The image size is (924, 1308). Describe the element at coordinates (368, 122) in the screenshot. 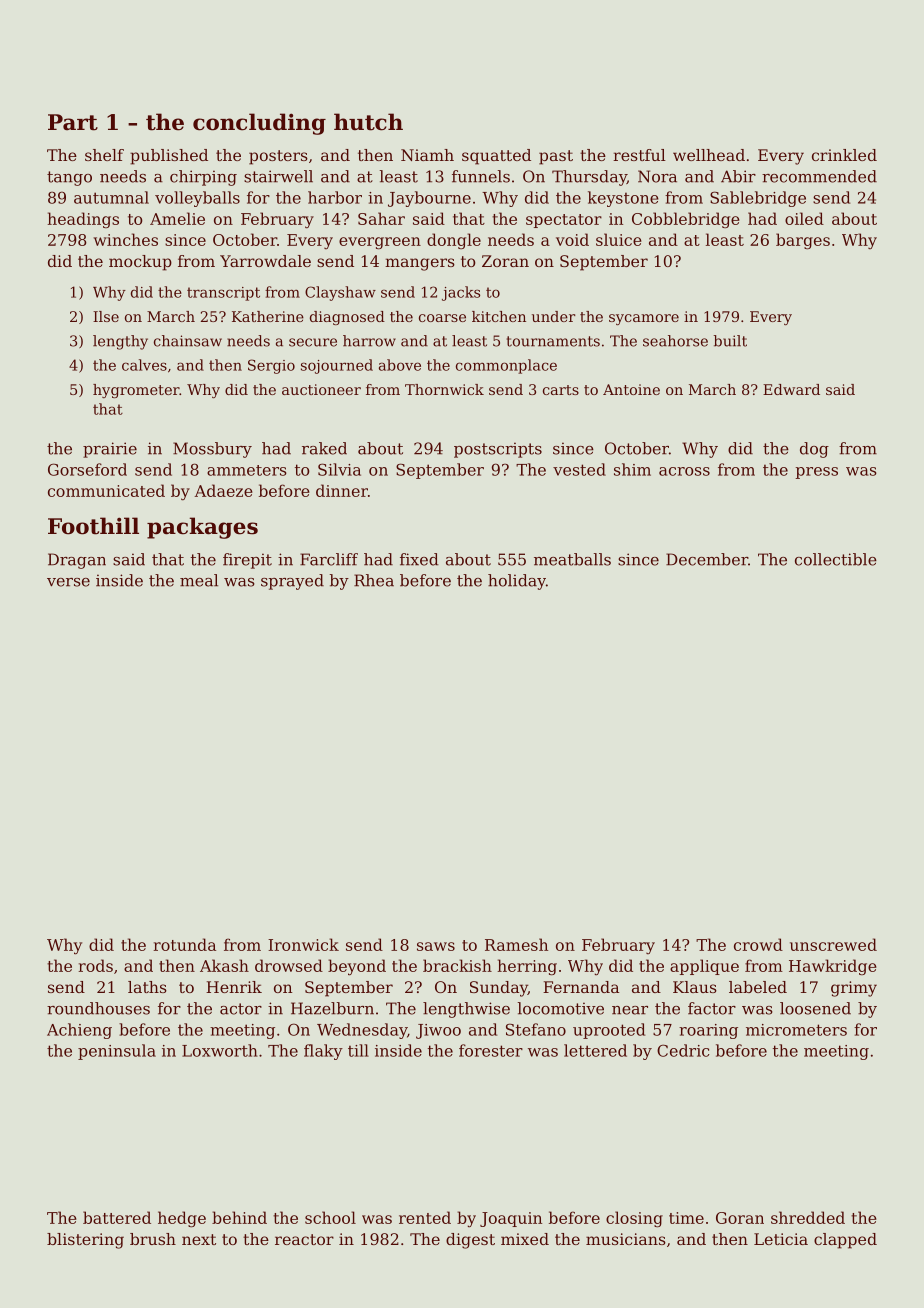

I see `hutch` at that location.
